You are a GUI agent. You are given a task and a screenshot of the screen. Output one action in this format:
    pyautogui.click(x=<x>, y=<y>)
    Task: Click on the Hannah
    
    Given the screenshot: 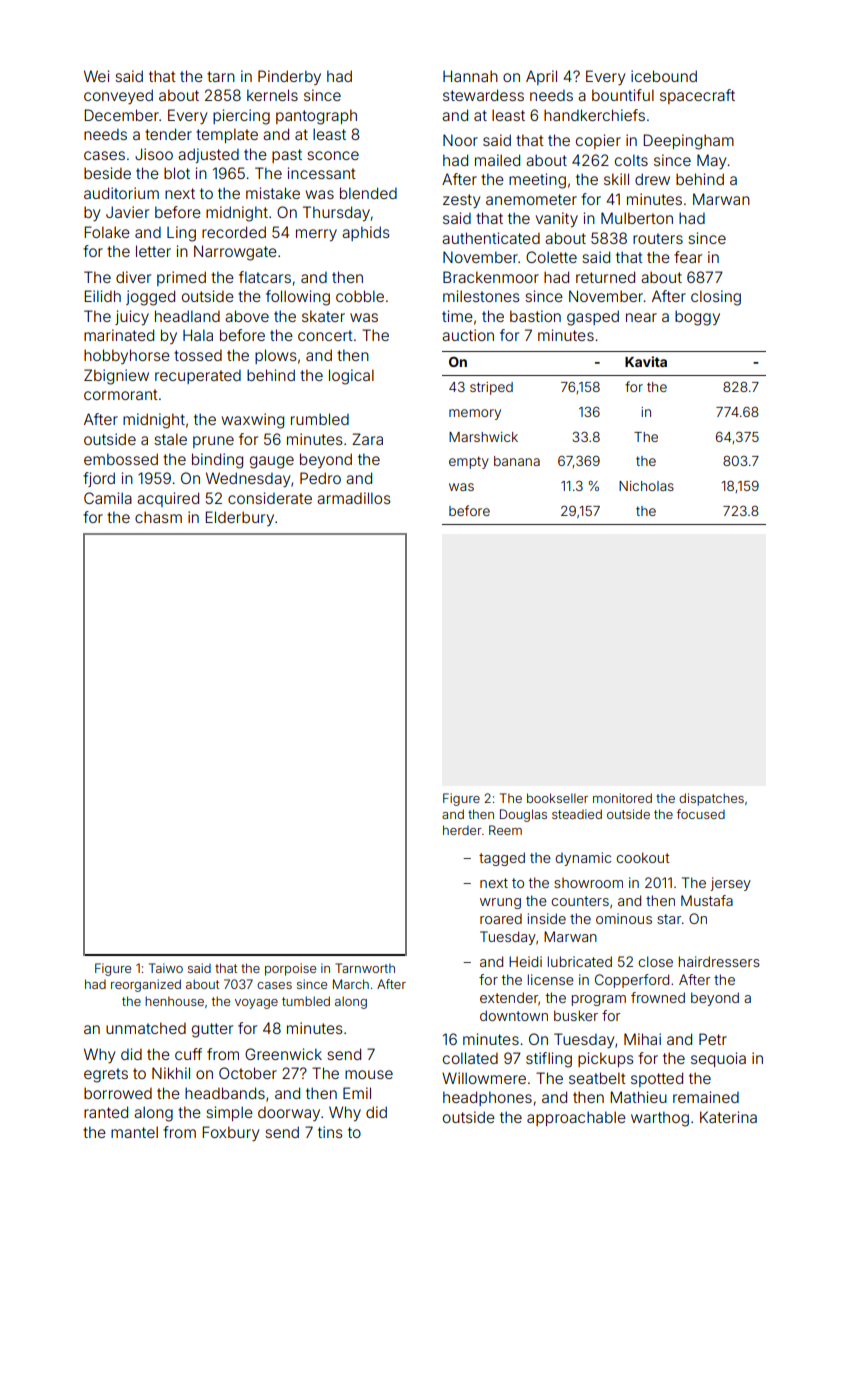 What is the action you would take?
    pyautogui.click(x=470, y=76)
